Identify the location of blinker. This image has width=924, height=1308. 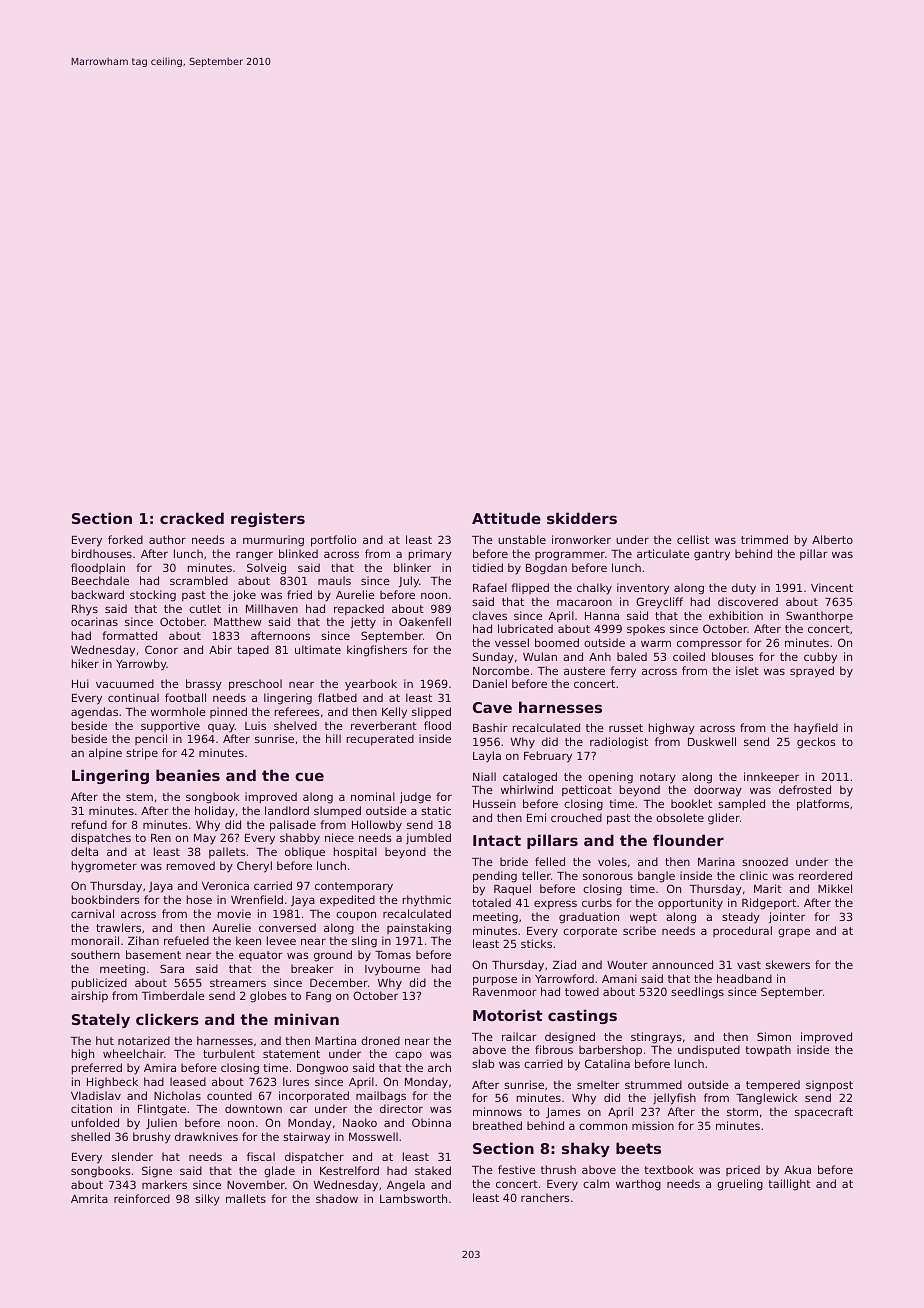
(412, 567).
